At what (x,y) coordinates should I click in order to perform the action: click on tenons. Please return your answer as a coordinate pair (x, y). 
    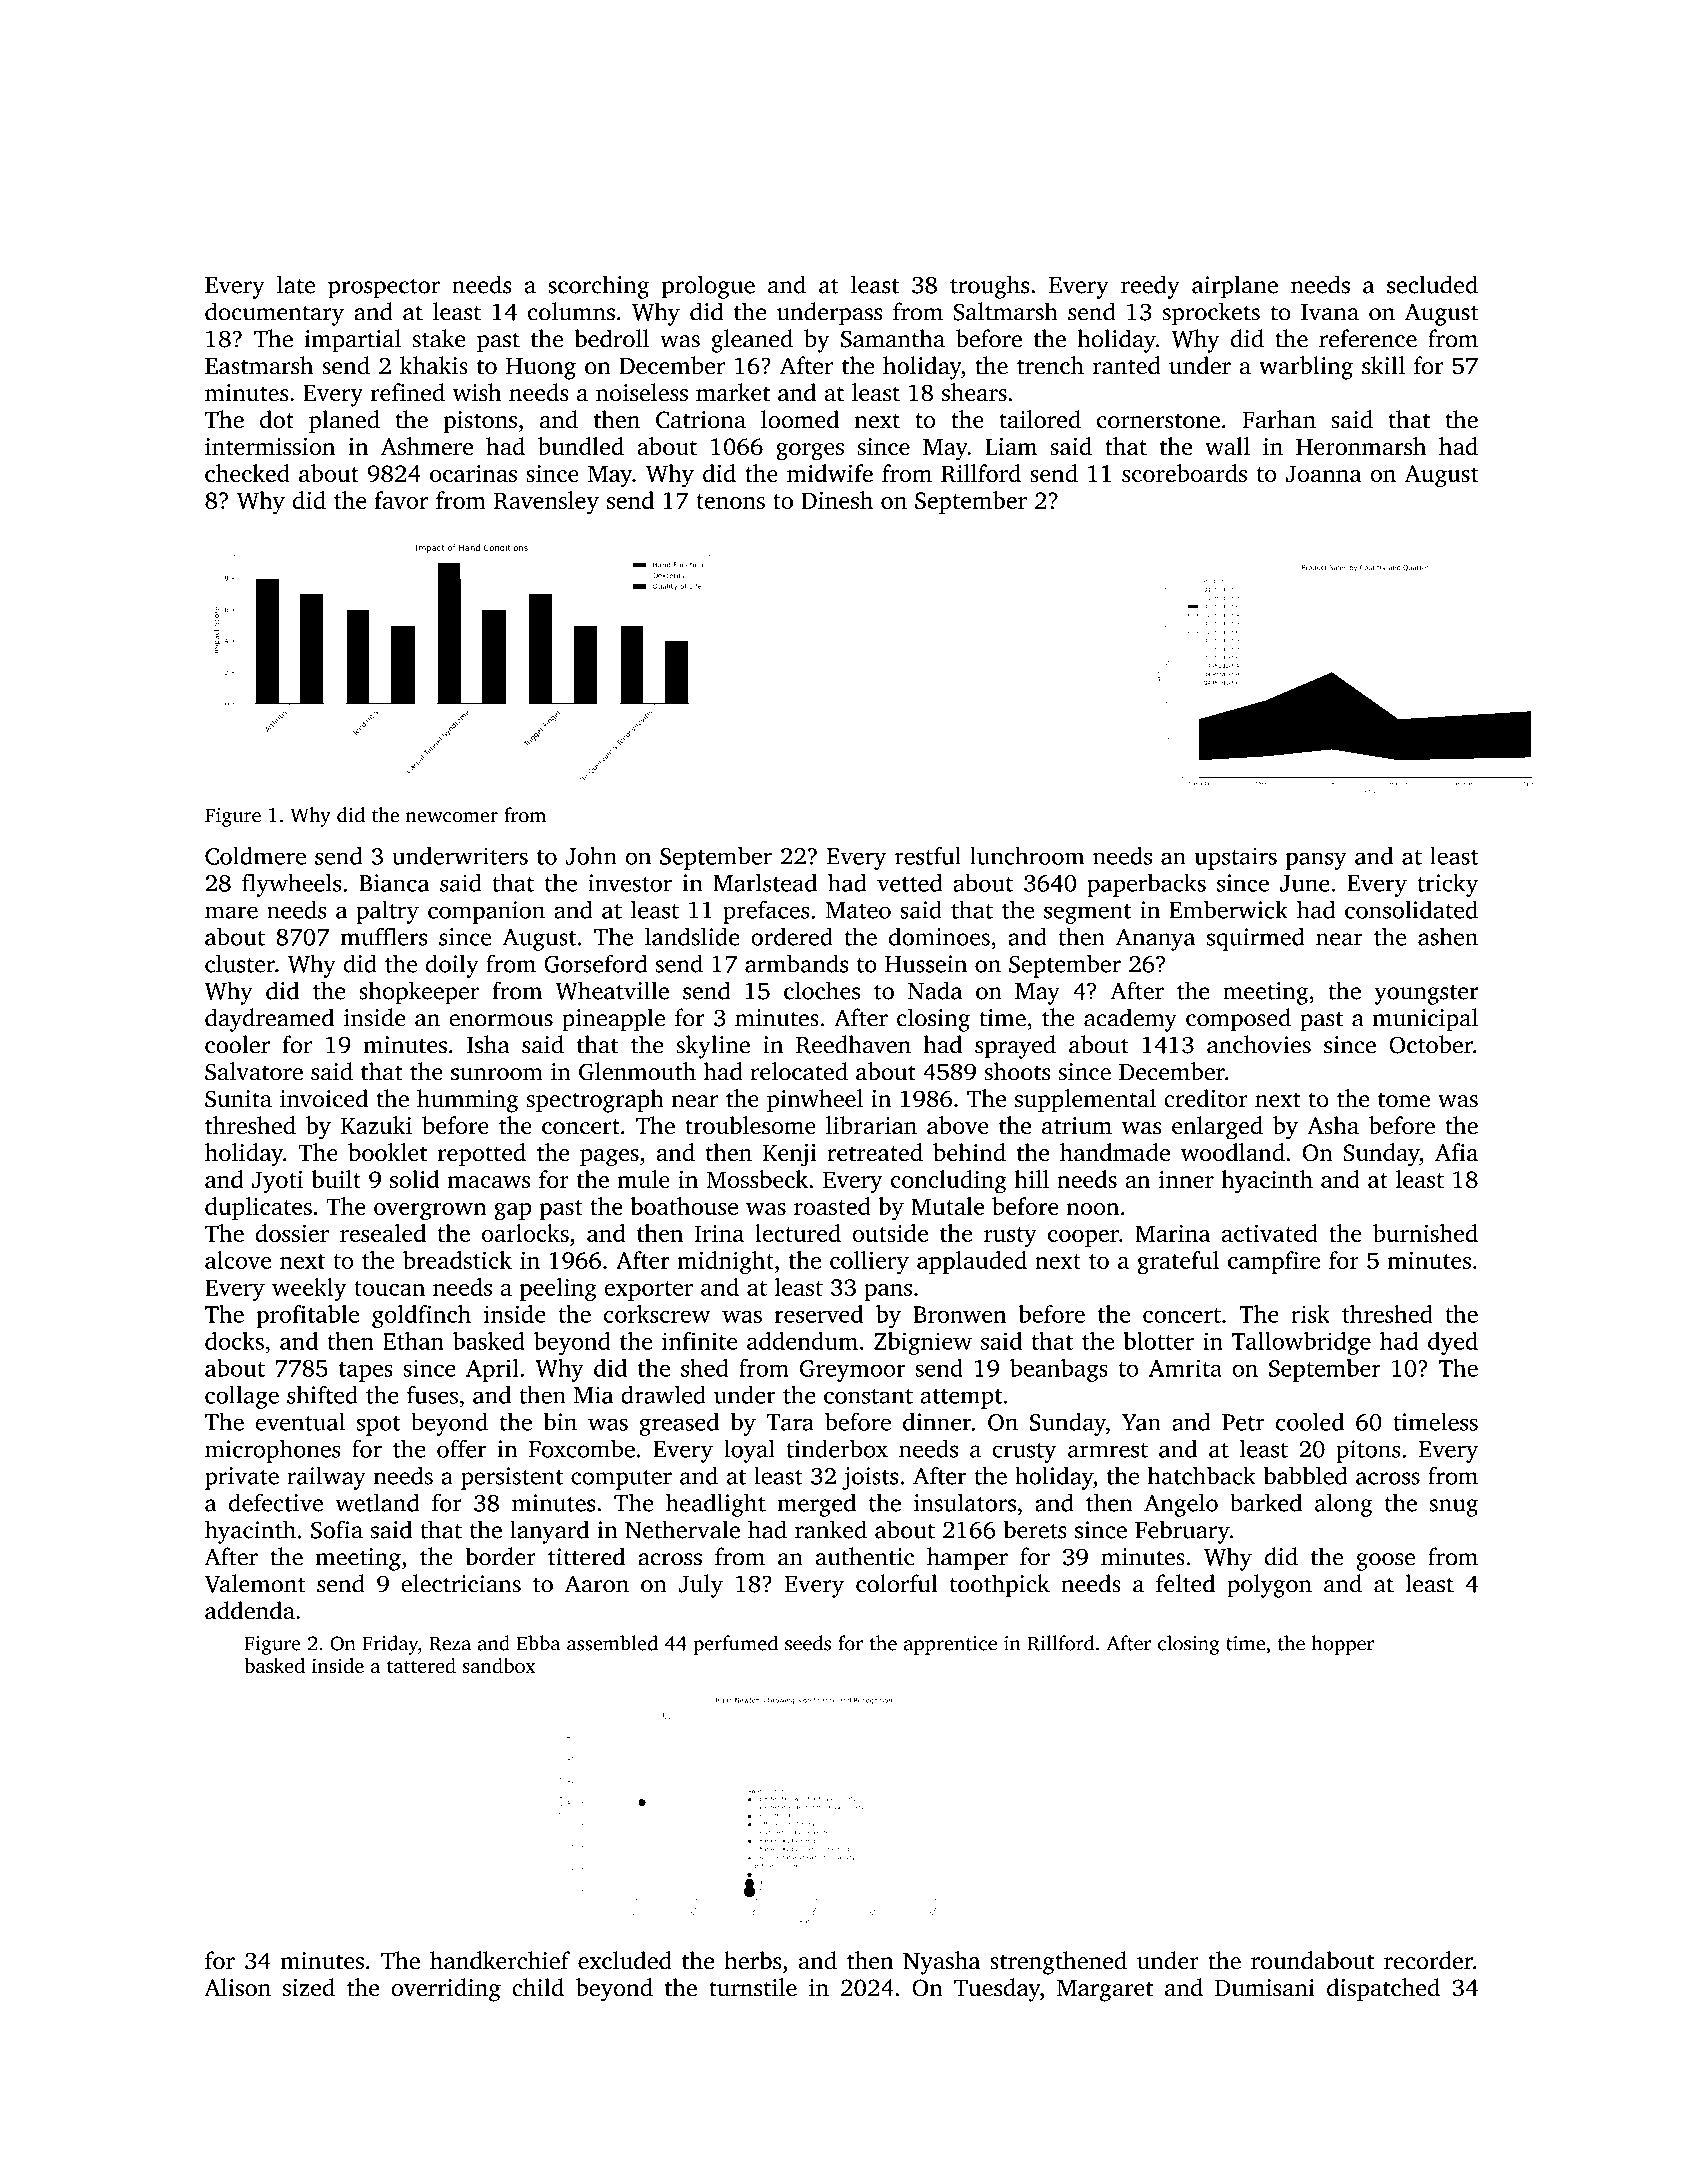
    Looking at the image, I should click on (730, 501).
